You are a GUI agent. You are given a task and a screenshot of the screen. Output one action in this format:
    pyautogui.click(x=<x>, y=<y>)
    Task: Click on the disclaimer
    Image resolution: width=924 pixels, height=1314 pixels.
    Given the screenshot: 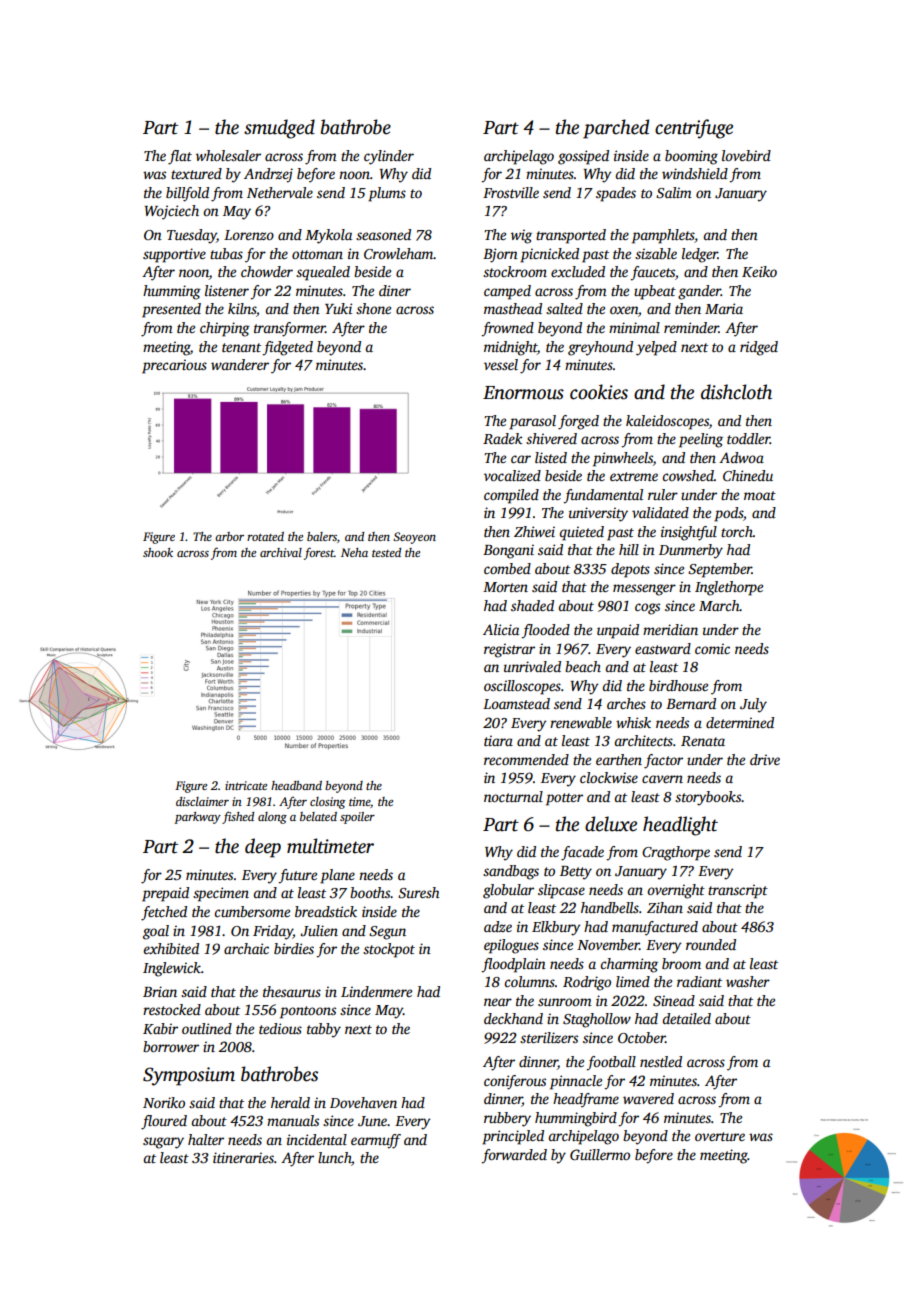 What is the action you would take?
    pyautogui.click(x=202, y=801)
